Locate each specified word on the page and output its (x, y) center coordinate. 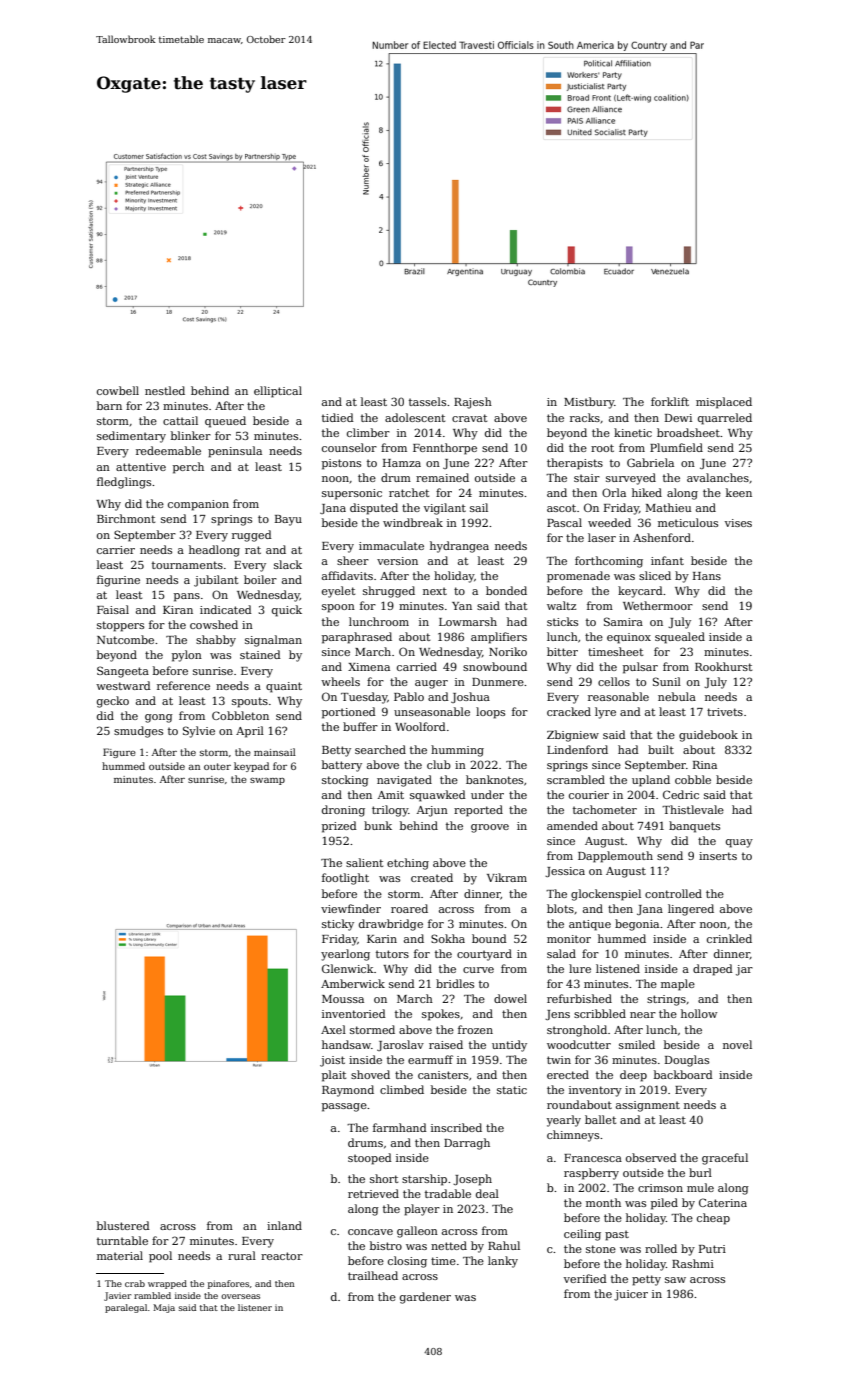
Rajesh (473, 403)
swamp (267, 781)
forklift (670, 401)
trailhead (373, 1275)
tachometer (605, 809)
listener (255, 1307)
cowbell (118, 390)
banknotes (494, 779)
